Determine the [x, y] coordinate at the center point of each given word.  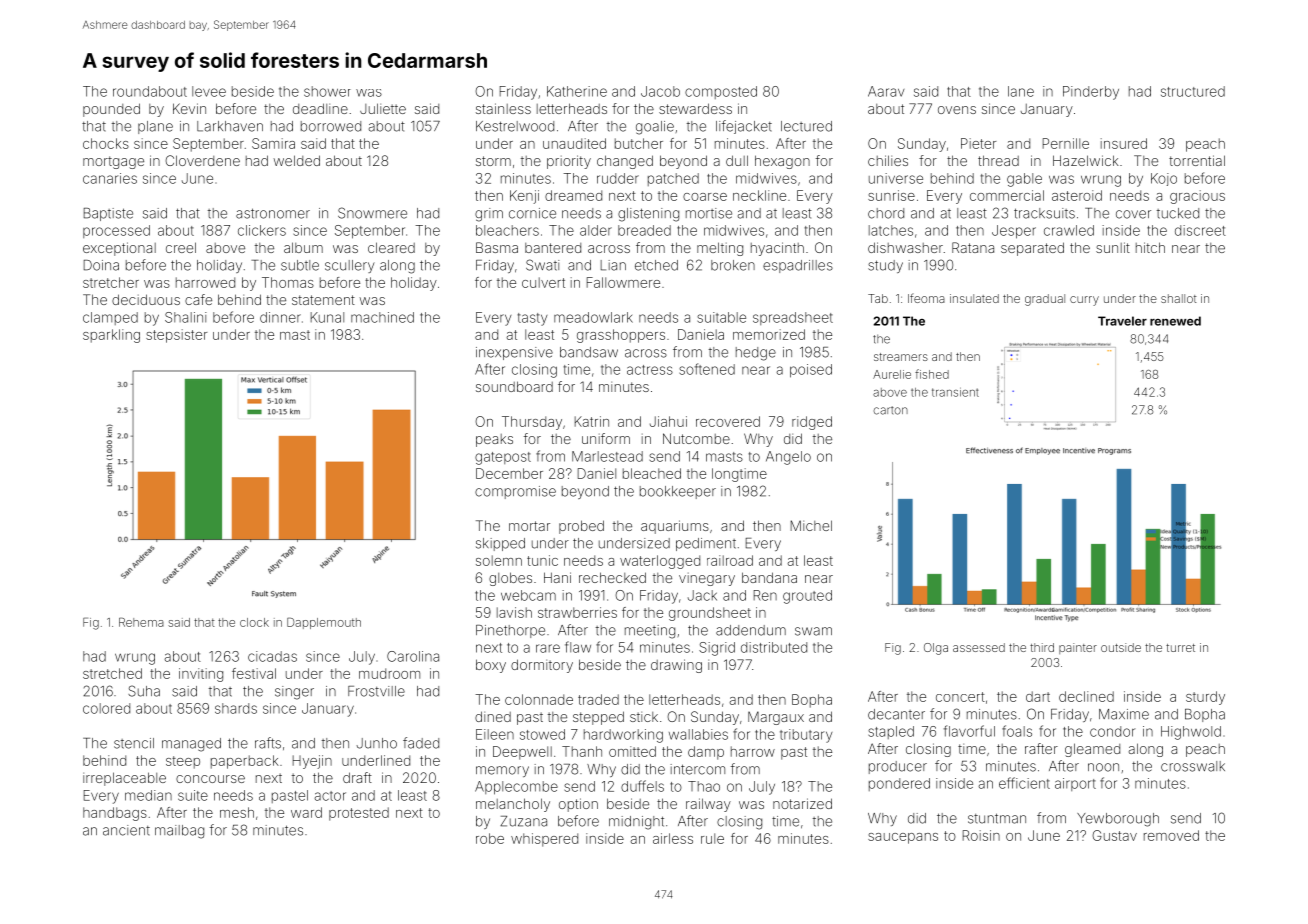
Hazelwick [1086, 160]
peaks [494, 440]
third [1042, 647]
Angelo [788, 458]
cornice [532, 213]
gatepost [503, 458]
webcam [528, 595]
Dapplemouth [324, 623]
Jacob [660, 91]
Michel [811, 525]
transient [955, 392]
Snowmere [372, 213]
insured [1124, 143]
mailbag [179, 832]
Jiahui [668, 421]
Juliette [383, 108]
